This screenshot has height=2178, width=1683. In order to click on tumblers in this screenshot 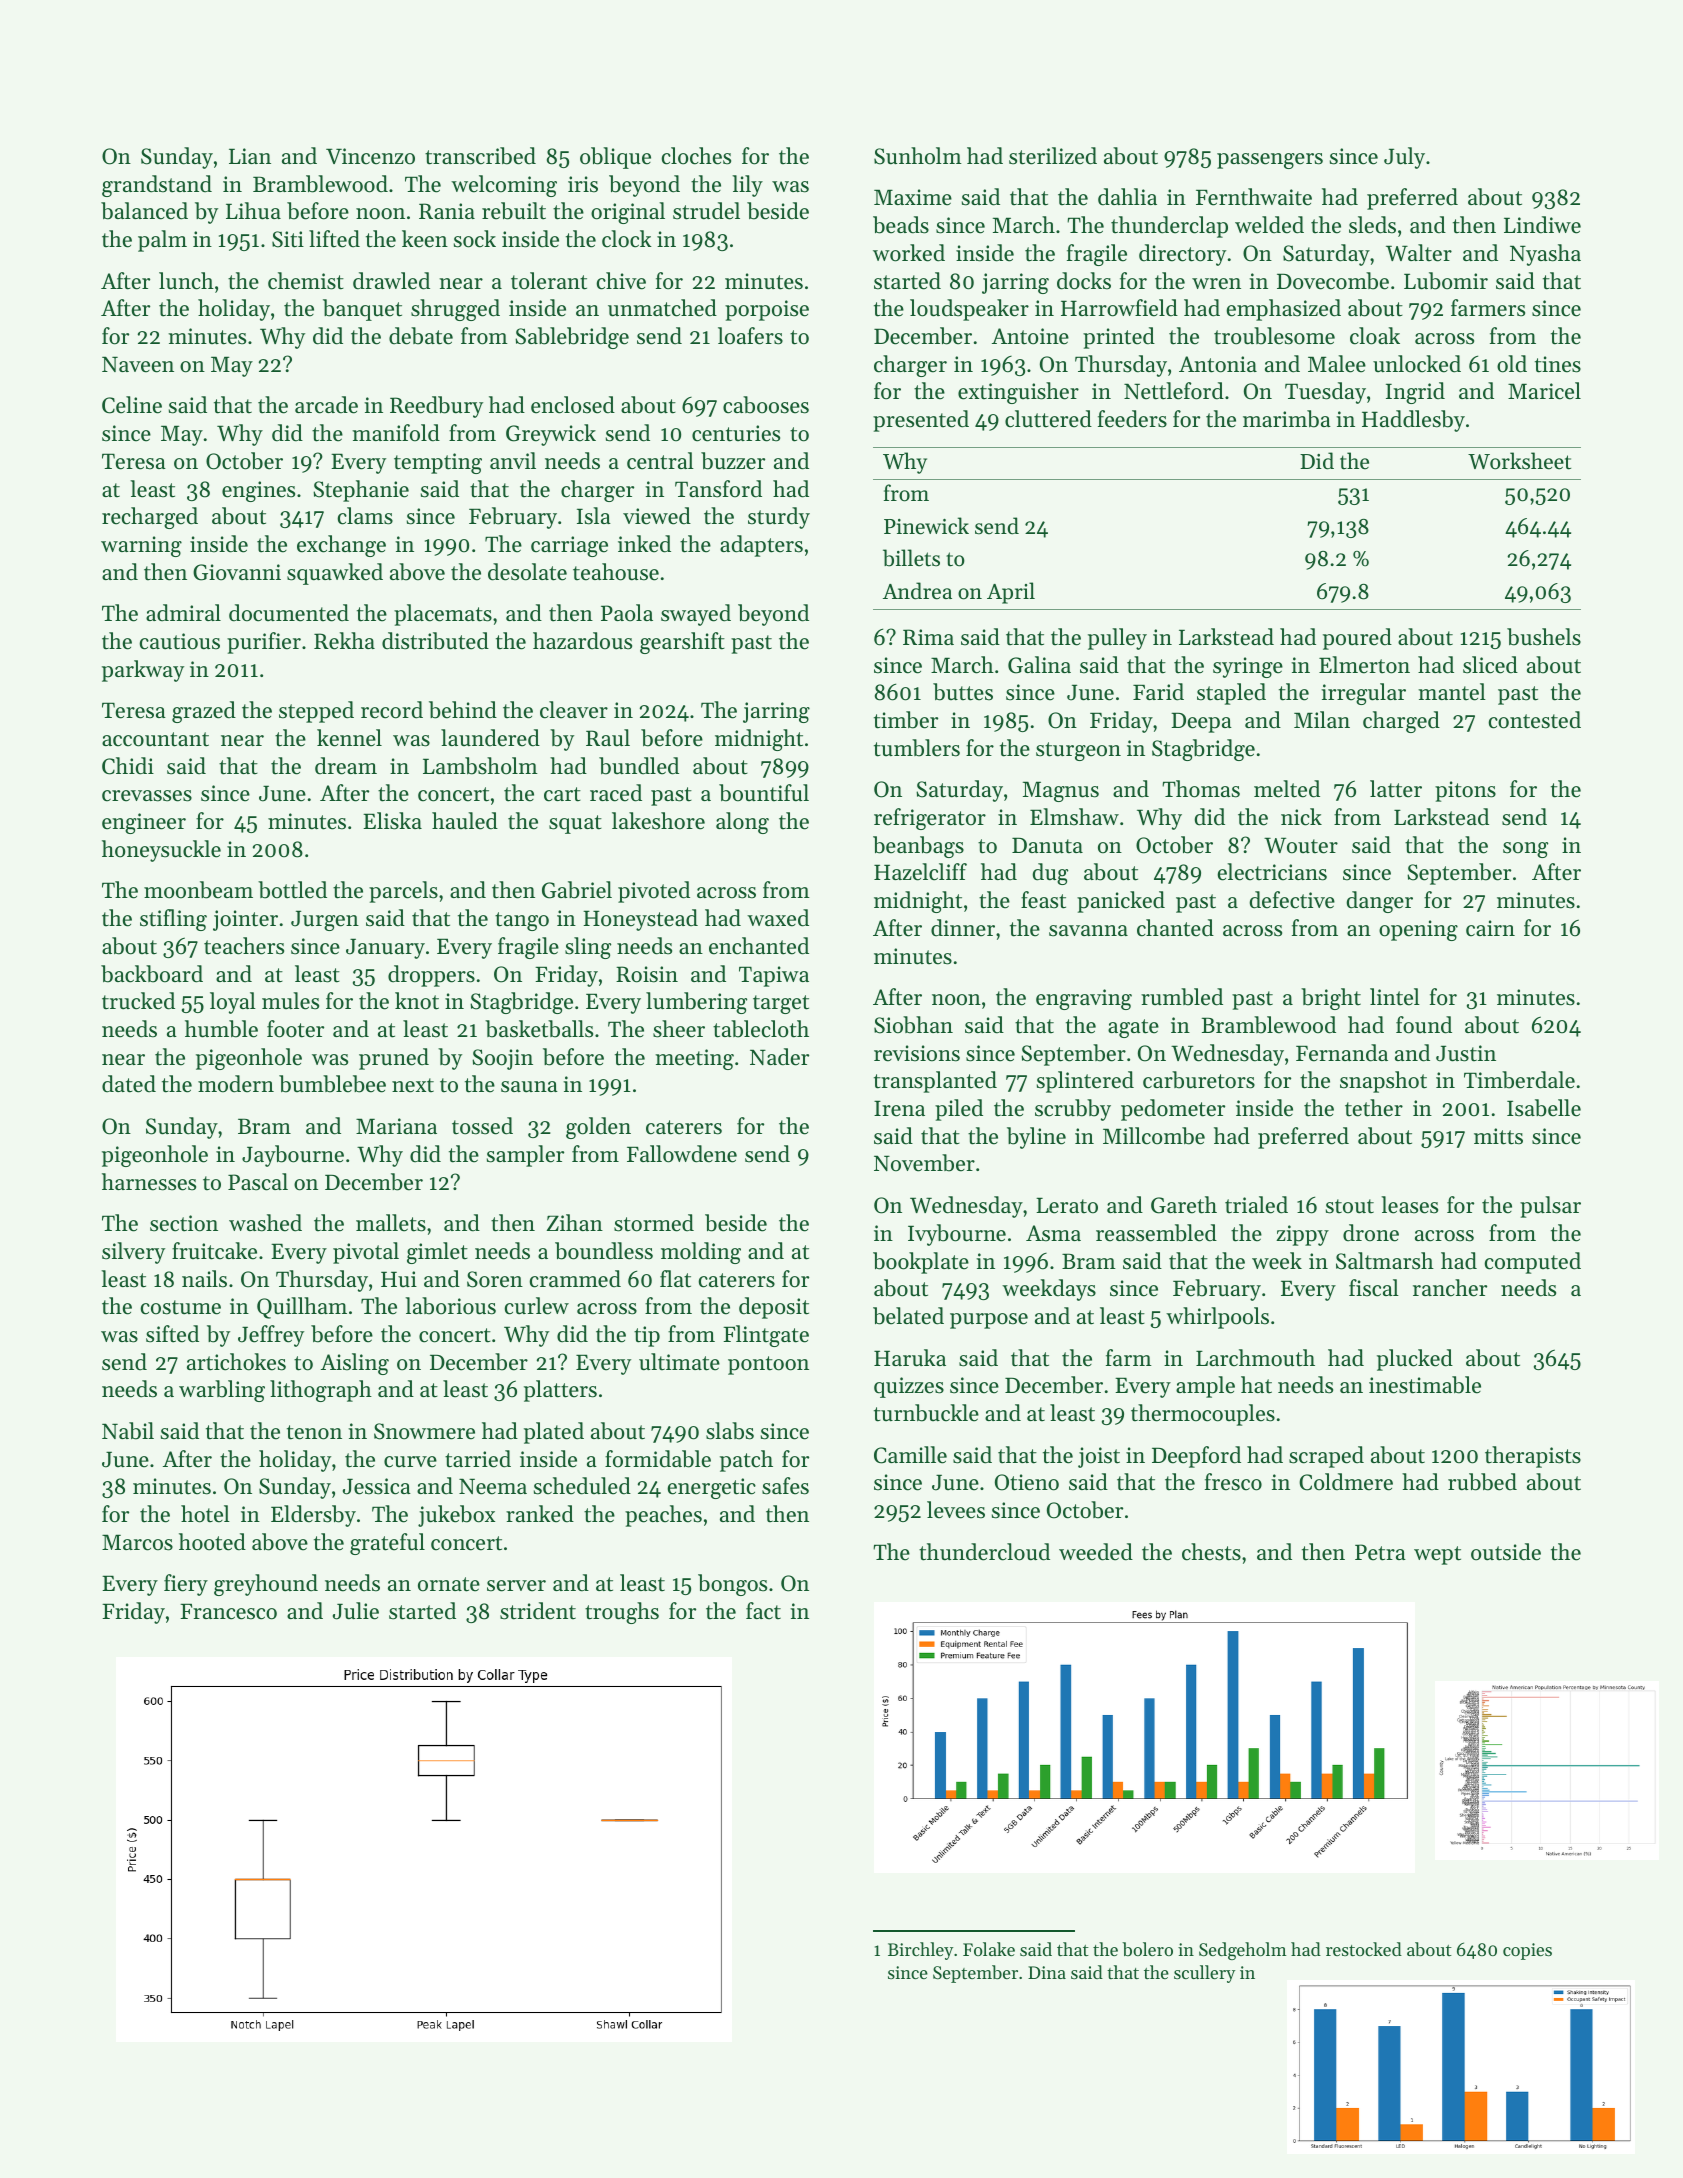, I will do `click(917, 748)`.
